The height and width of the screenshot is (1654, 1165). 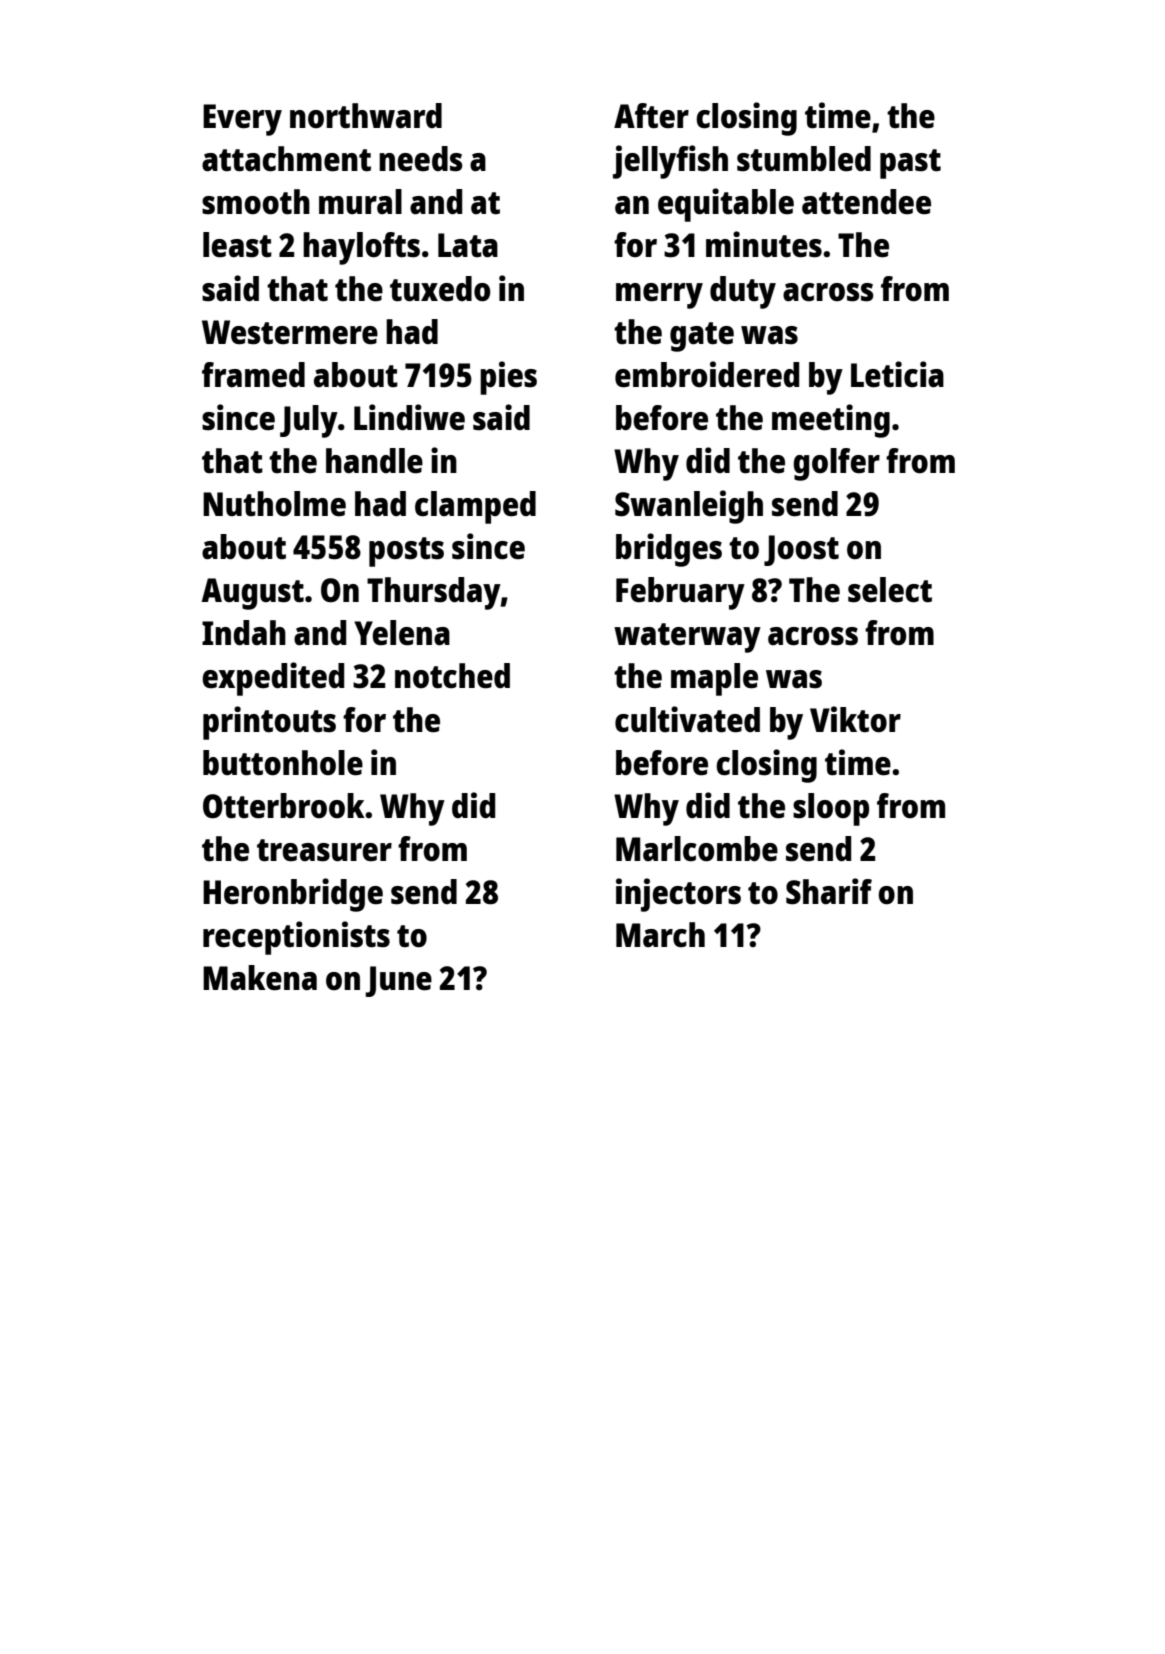 What do you see at coordinates (374, 461) in the screenshot?
I see `handle` at bounding box center [374, 461].
